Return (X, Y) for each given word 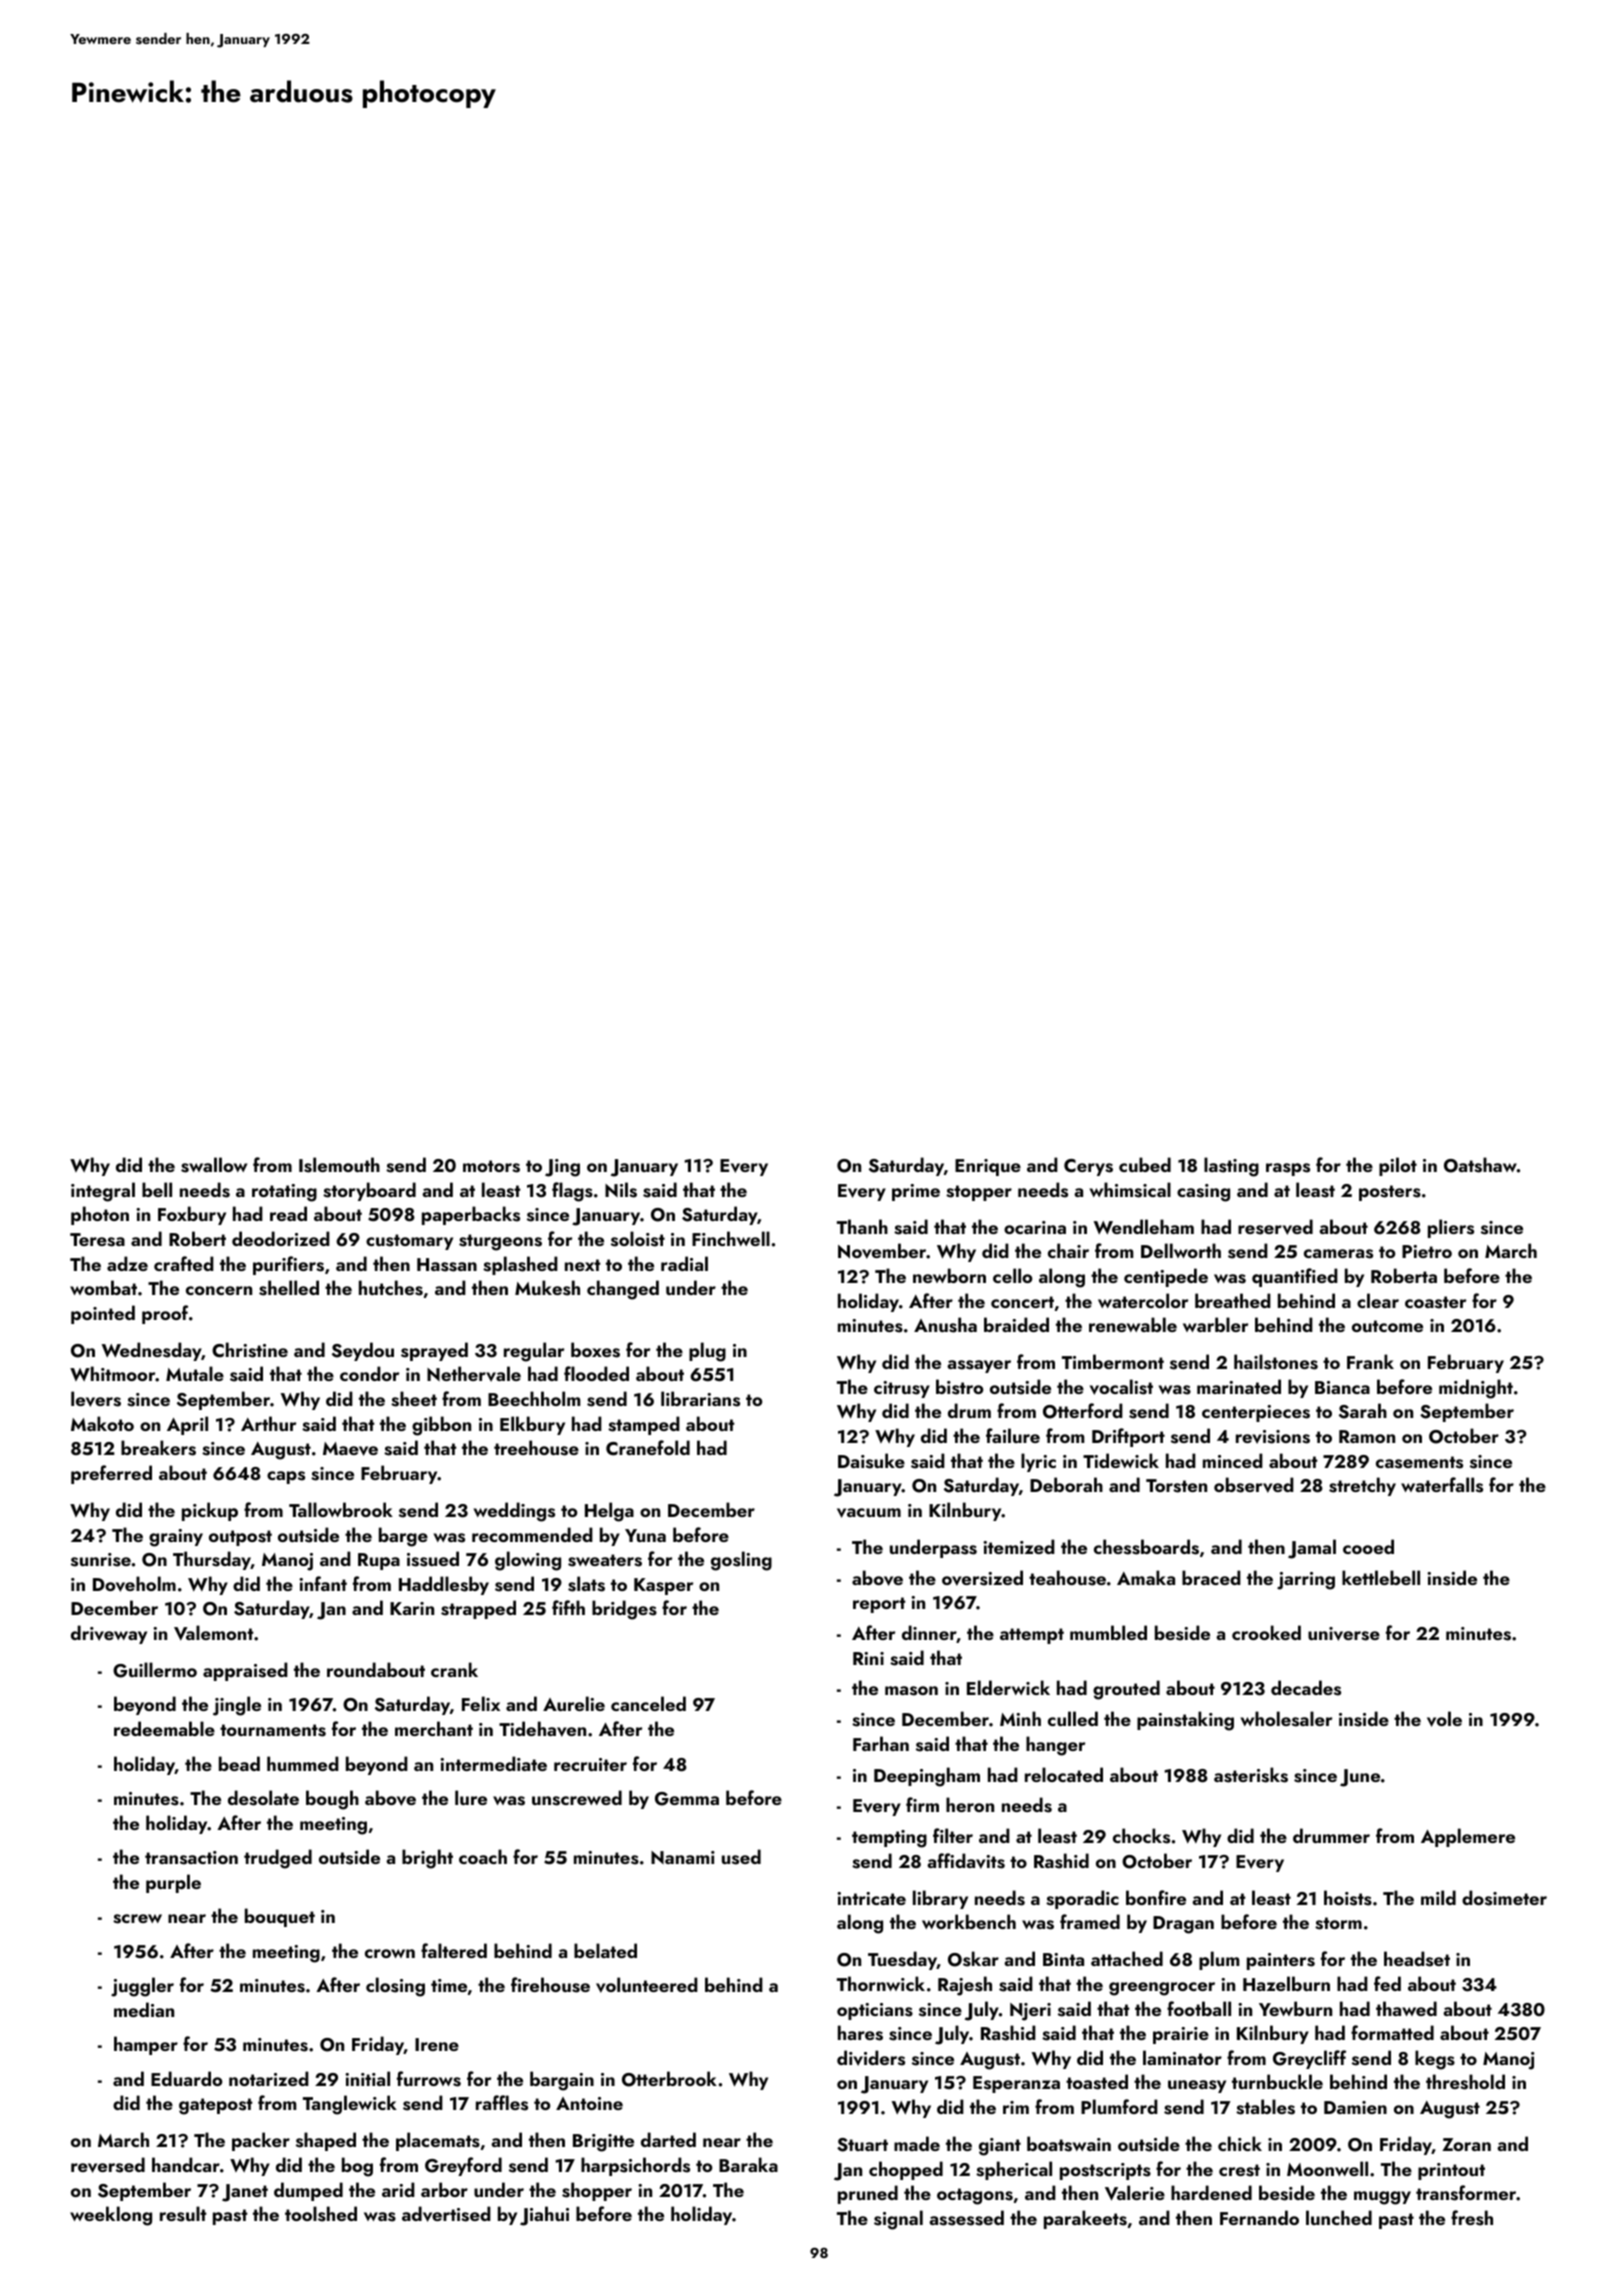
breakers (158, 1448)
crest (1239, 2170)
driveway (109, 1634)
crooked (1266, 1632)
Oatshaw (1480, 1165)
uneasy (1197, 2086)
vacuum (869, 1513)
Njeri (1030, 2012)
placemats (438, 2141)
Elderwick (1008, 1687)
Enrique (988, 1167)
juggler (142, 1987)
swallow (214, 1165)
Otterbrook (669, 2079)
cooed (1368, 1546)
